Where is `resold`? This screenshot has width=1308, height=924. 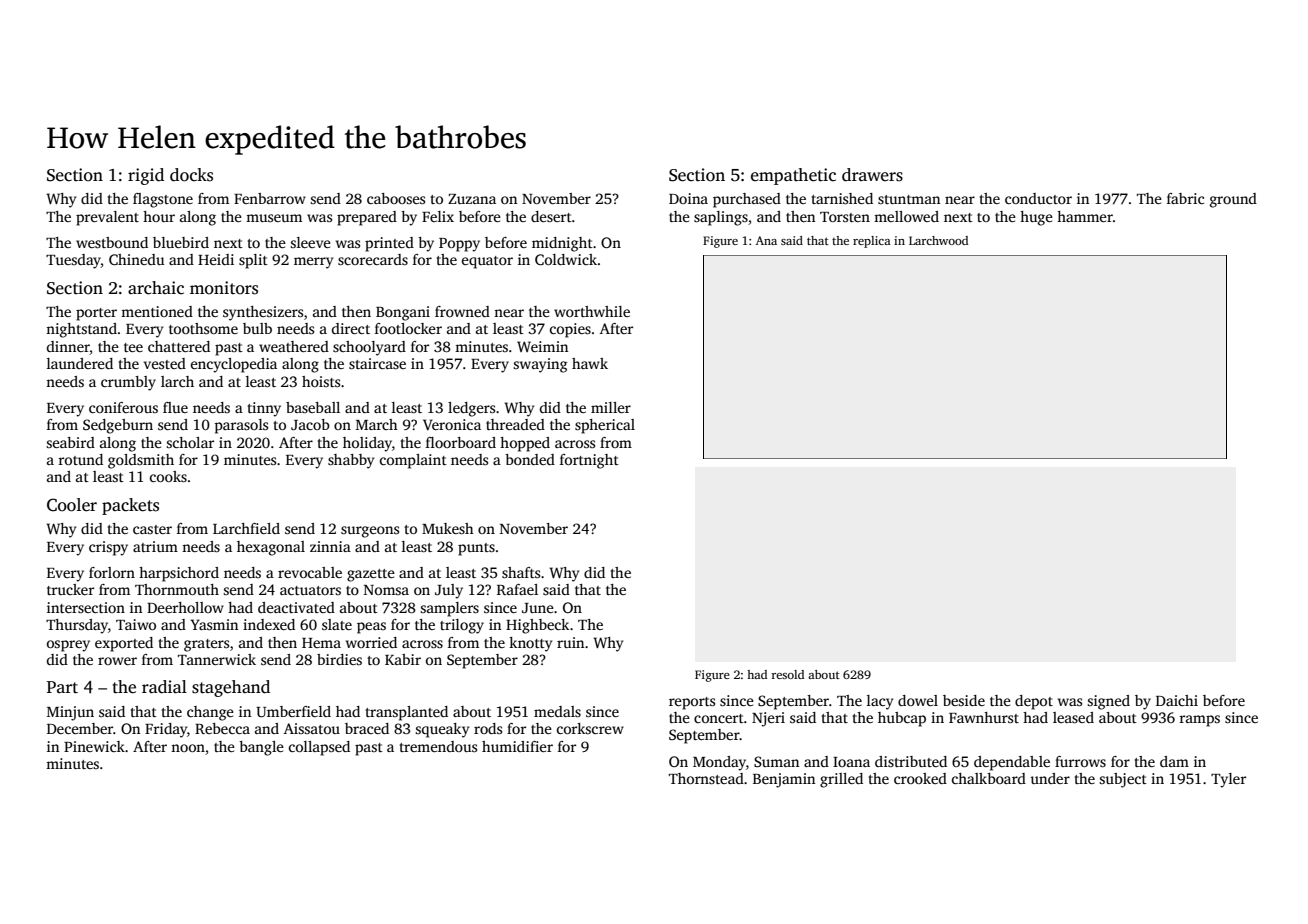 resold is located at coordinates (787, 674).
